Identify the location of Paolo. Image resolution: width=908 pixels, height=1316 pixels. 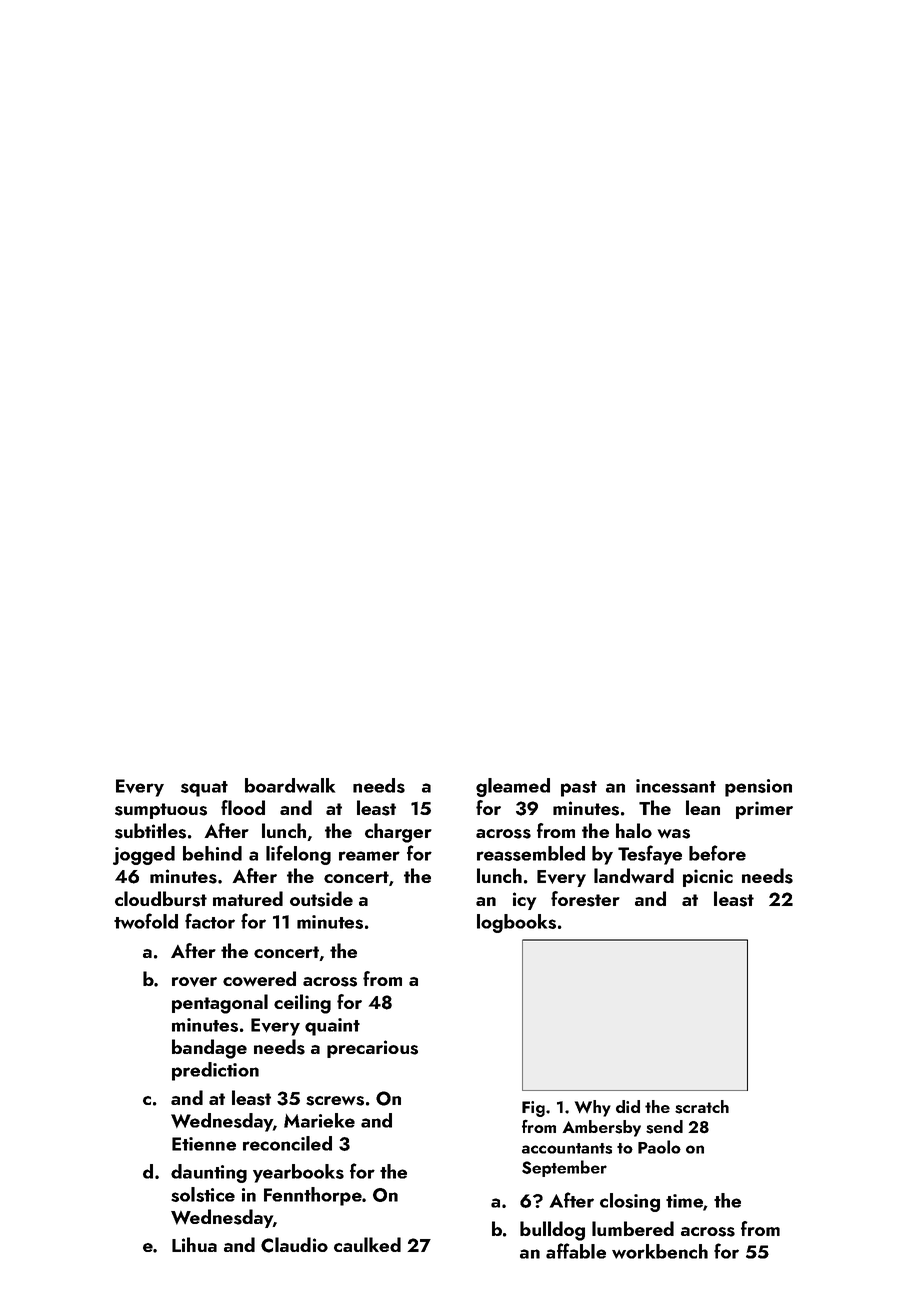
(659, 1147).
